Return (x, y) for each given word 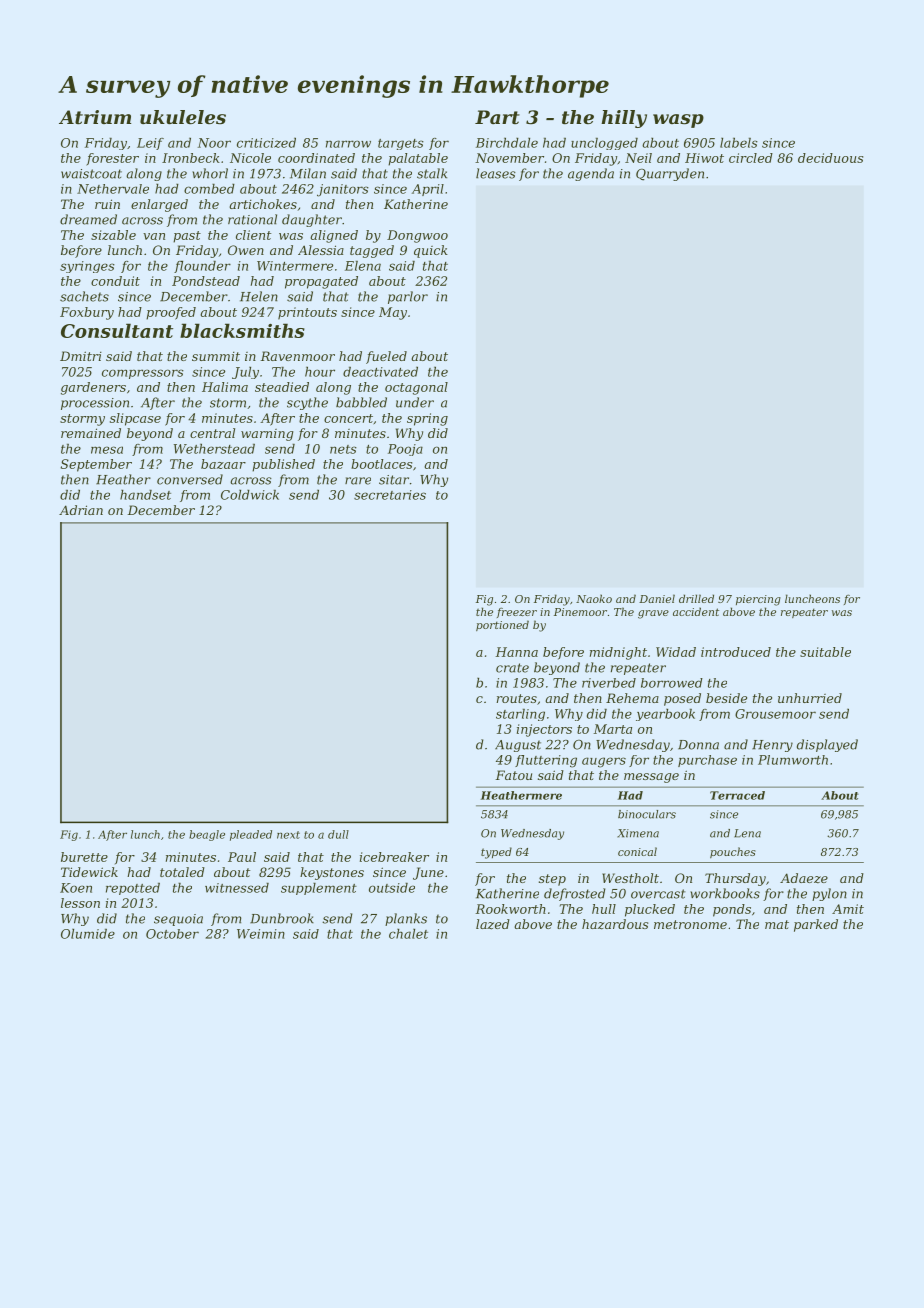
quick (431, 251)
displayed (827, 745)
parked (816, 925)
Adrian (81, 510)
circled (751, 158)
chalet (408, 934)
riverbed (609, 683)
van (154, 236)
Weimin (261, 934)
